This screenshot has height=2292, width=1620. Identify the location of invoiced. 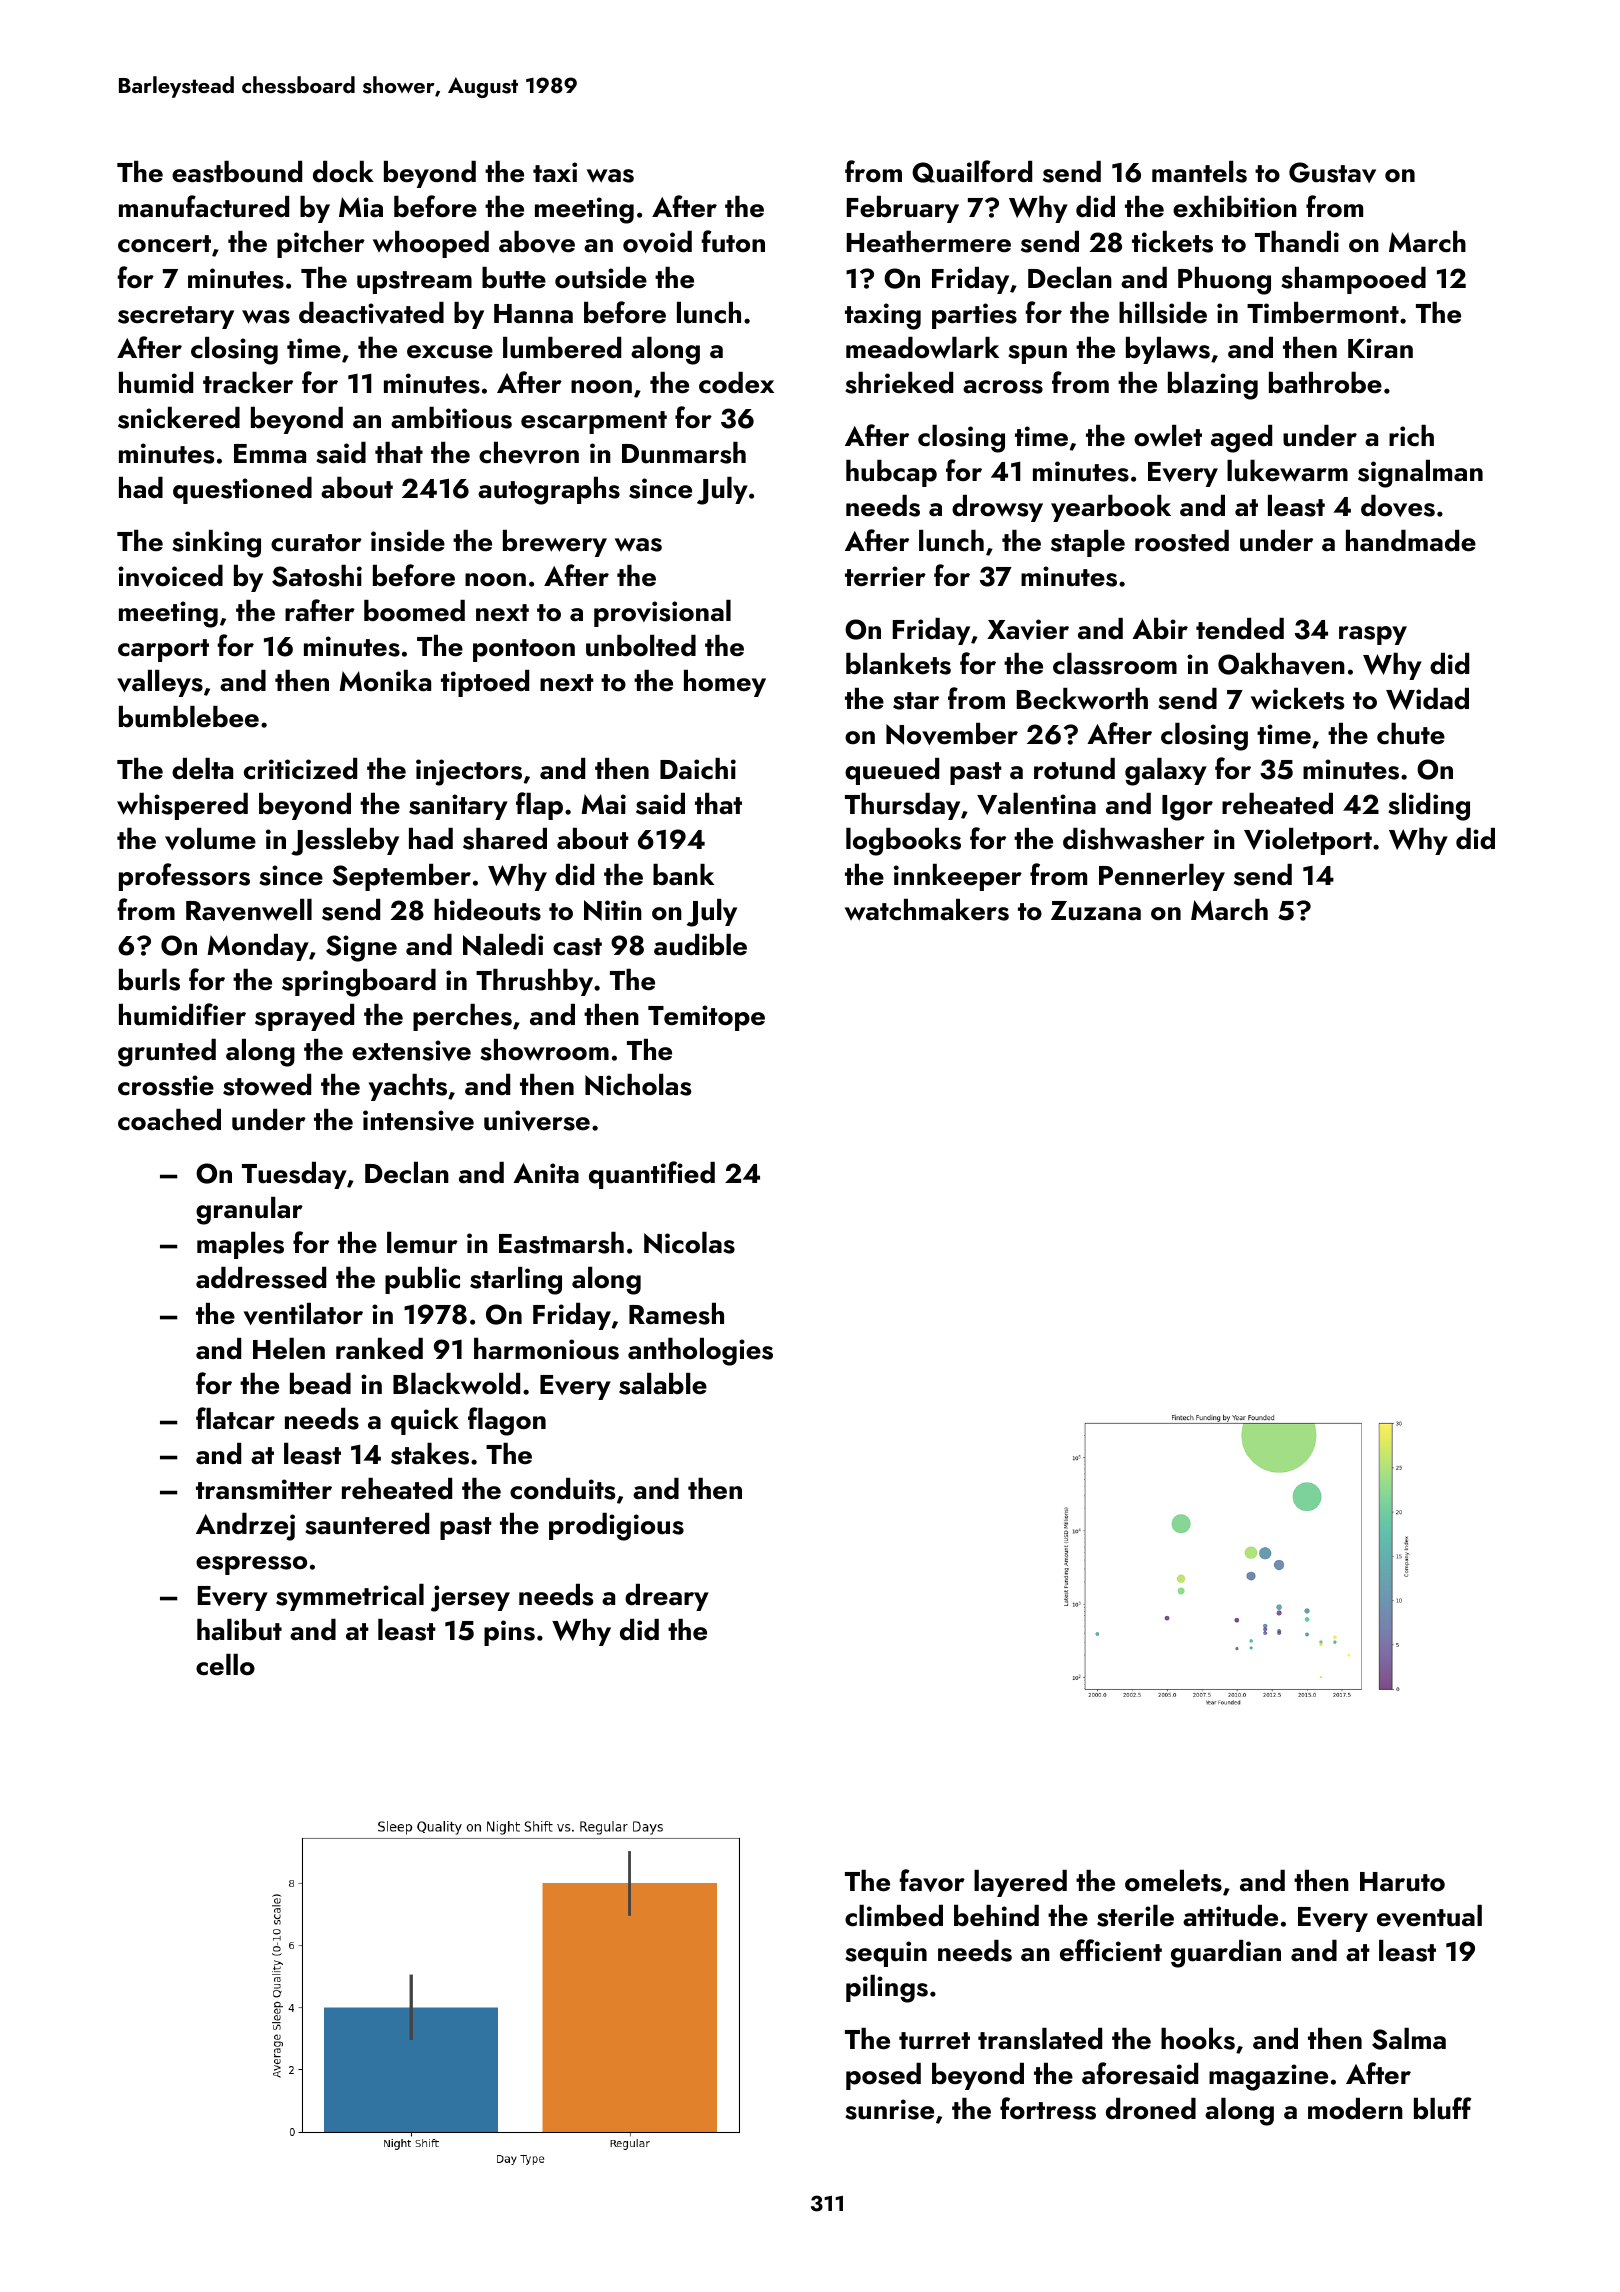
(170, 576).
